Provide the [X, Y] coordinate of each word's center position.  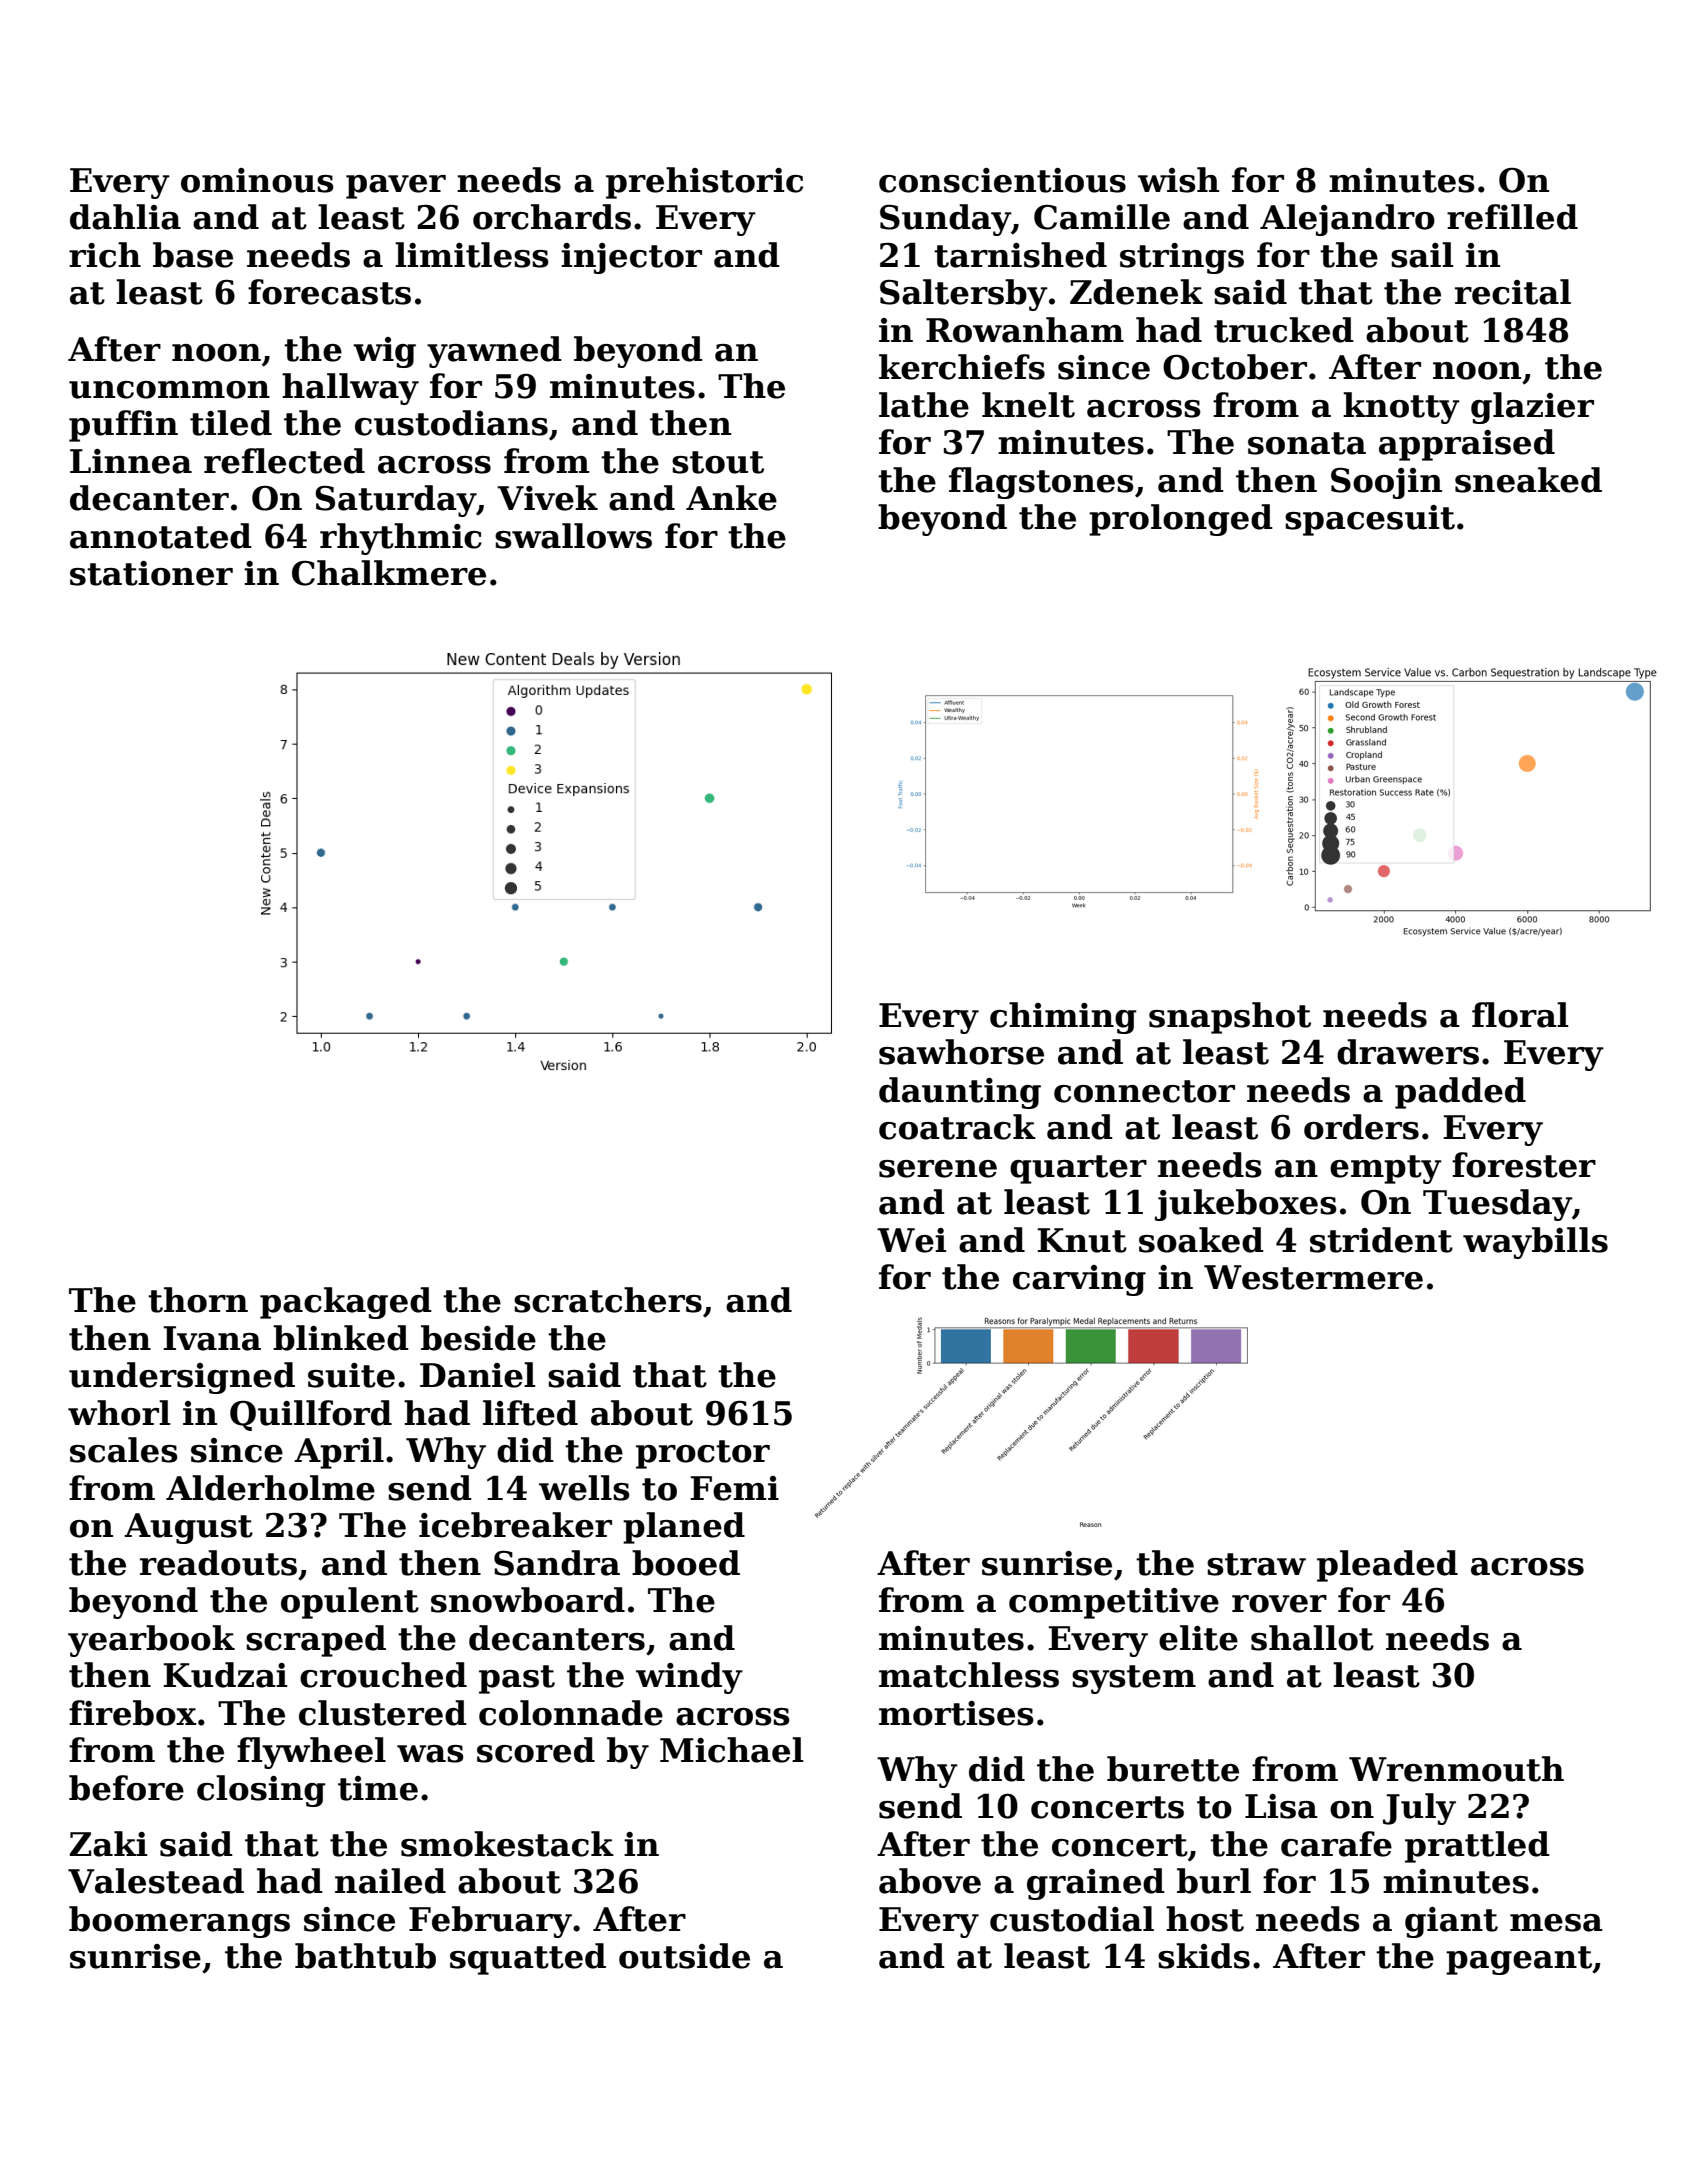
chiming [1063, 1018]
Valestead [156, 1881]
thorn [198, 1300]
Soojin [1386, 483]
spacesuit [1370, 520]
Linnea [131, 461]
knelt [1028, 405]
